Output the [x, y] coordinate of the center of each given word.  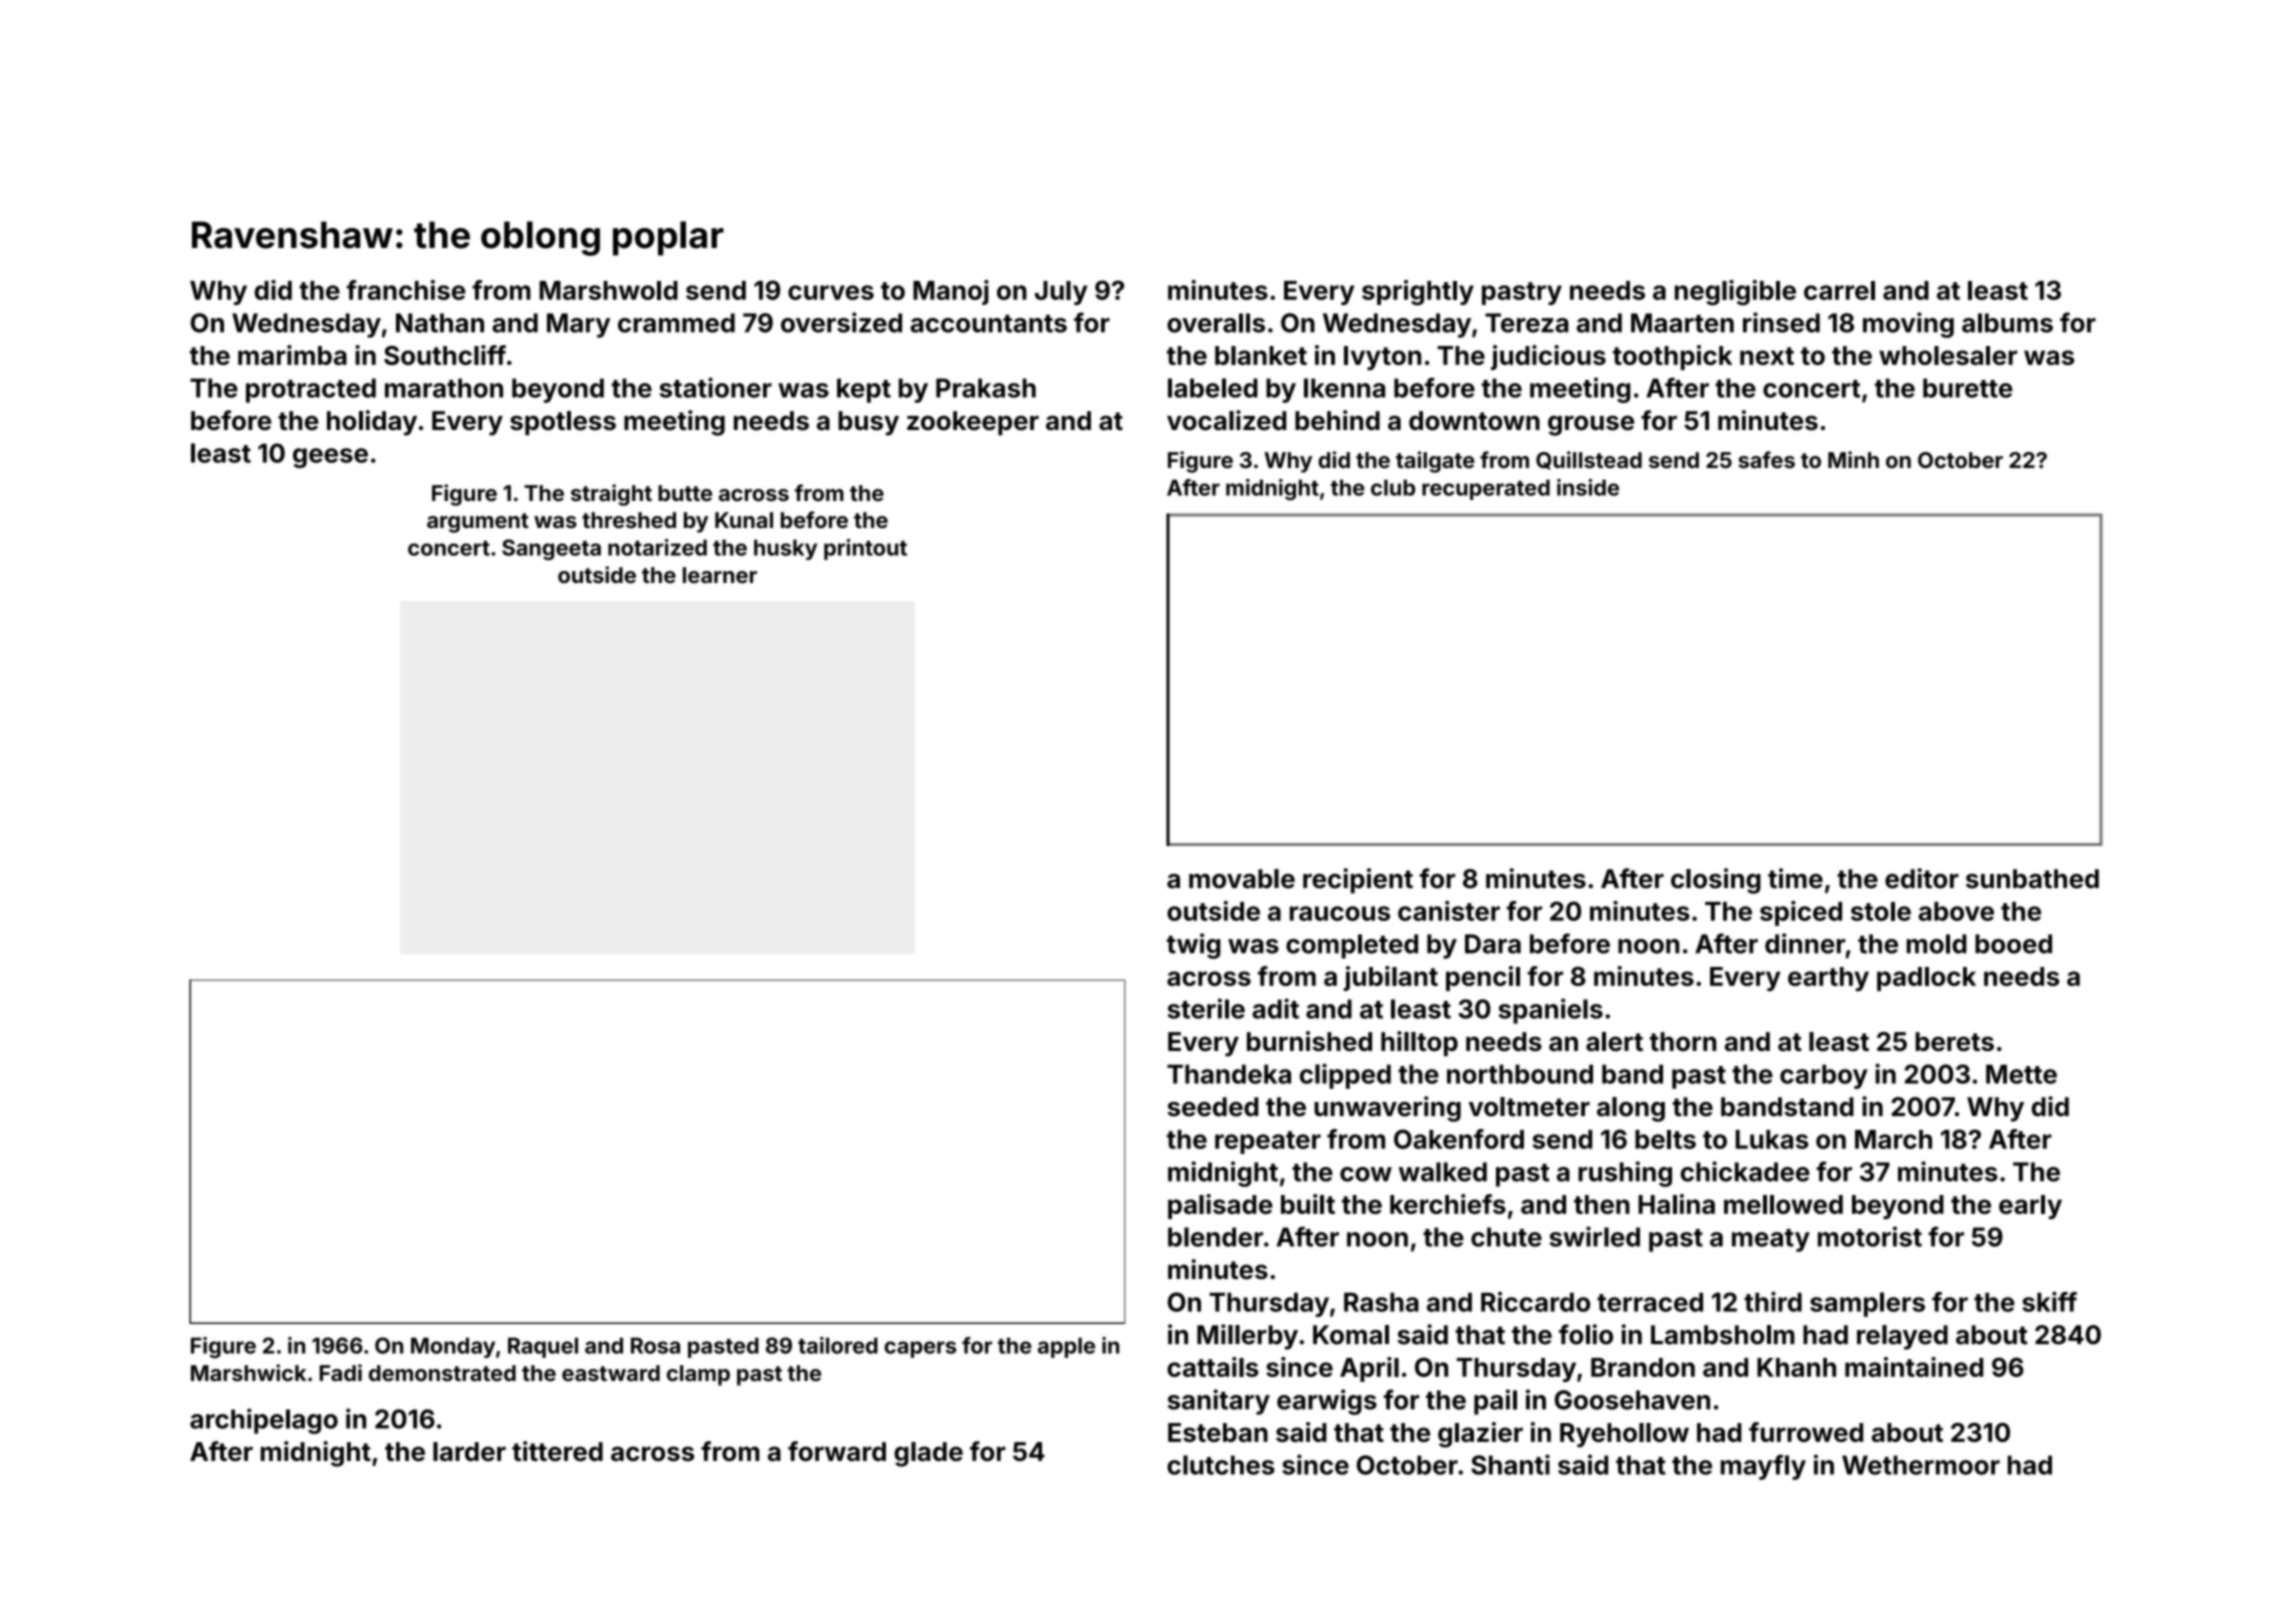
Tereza [1527, 323]
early [2030, 1207]
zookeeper [973, 423]
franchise [406, 290]
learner [720, 575]
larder [469, 1451]
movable [1242, 879]
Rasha [1381, 1302]
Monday [453, 1347]
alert [1614, 1041]
